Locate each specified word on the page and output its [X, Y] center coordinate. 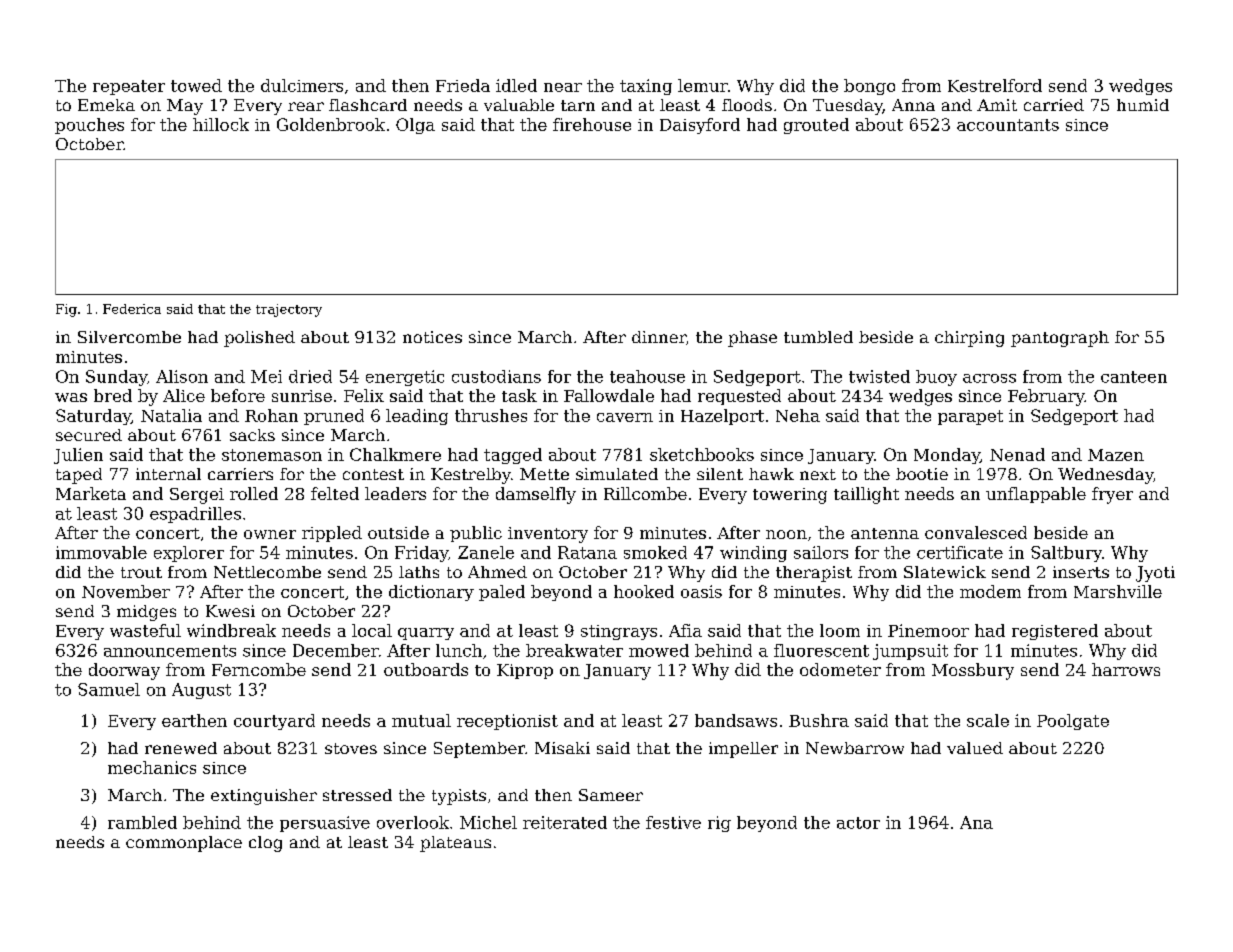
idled [516, 85]
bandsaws [736, 720]
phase [752, 339]
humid [1143, 105]
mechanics [152, 767]
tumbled [818, 337]
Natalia [171, 415]
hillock [221, 124]
